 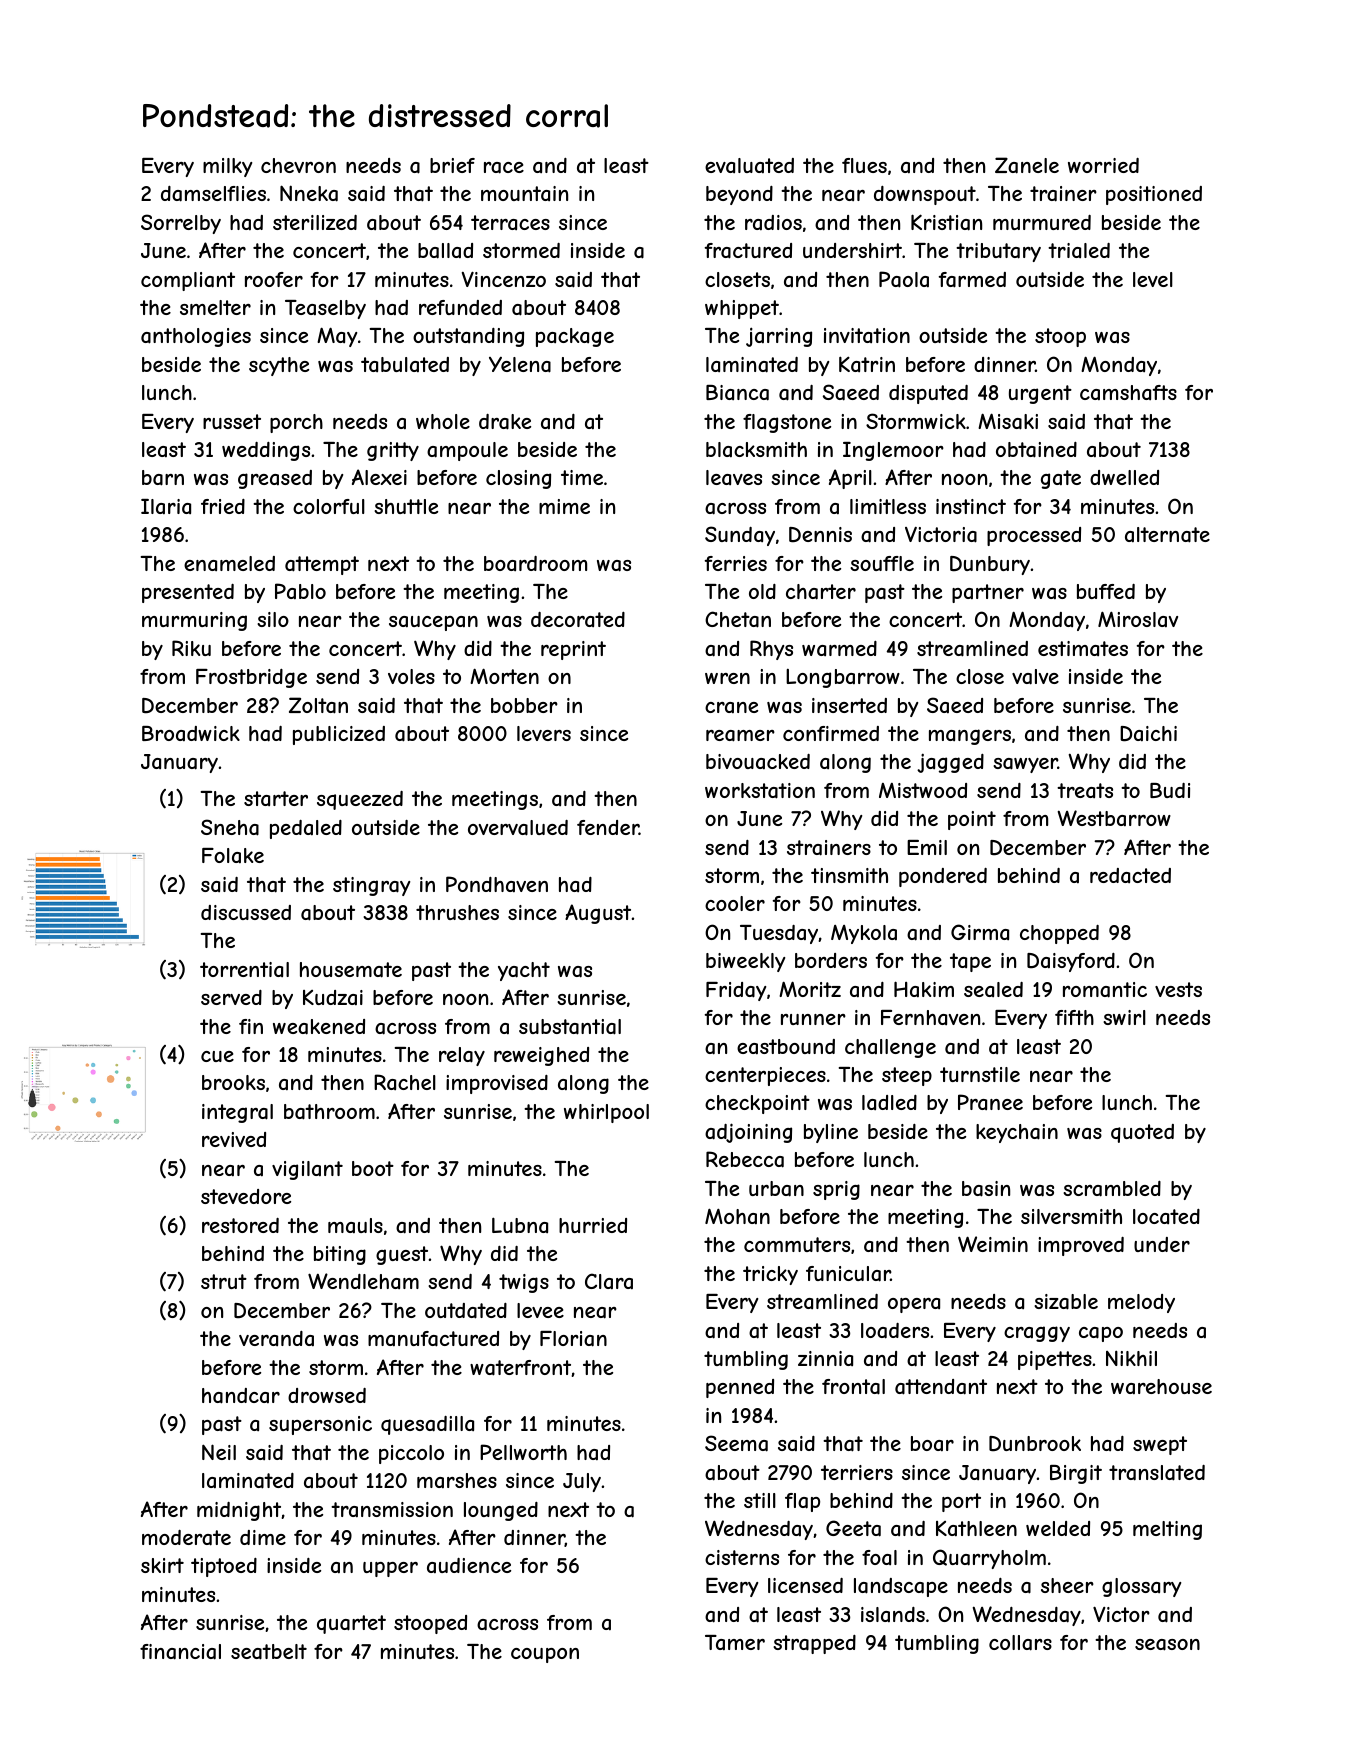 I want to click on seatbelt, so click(x=269, y=1652).
